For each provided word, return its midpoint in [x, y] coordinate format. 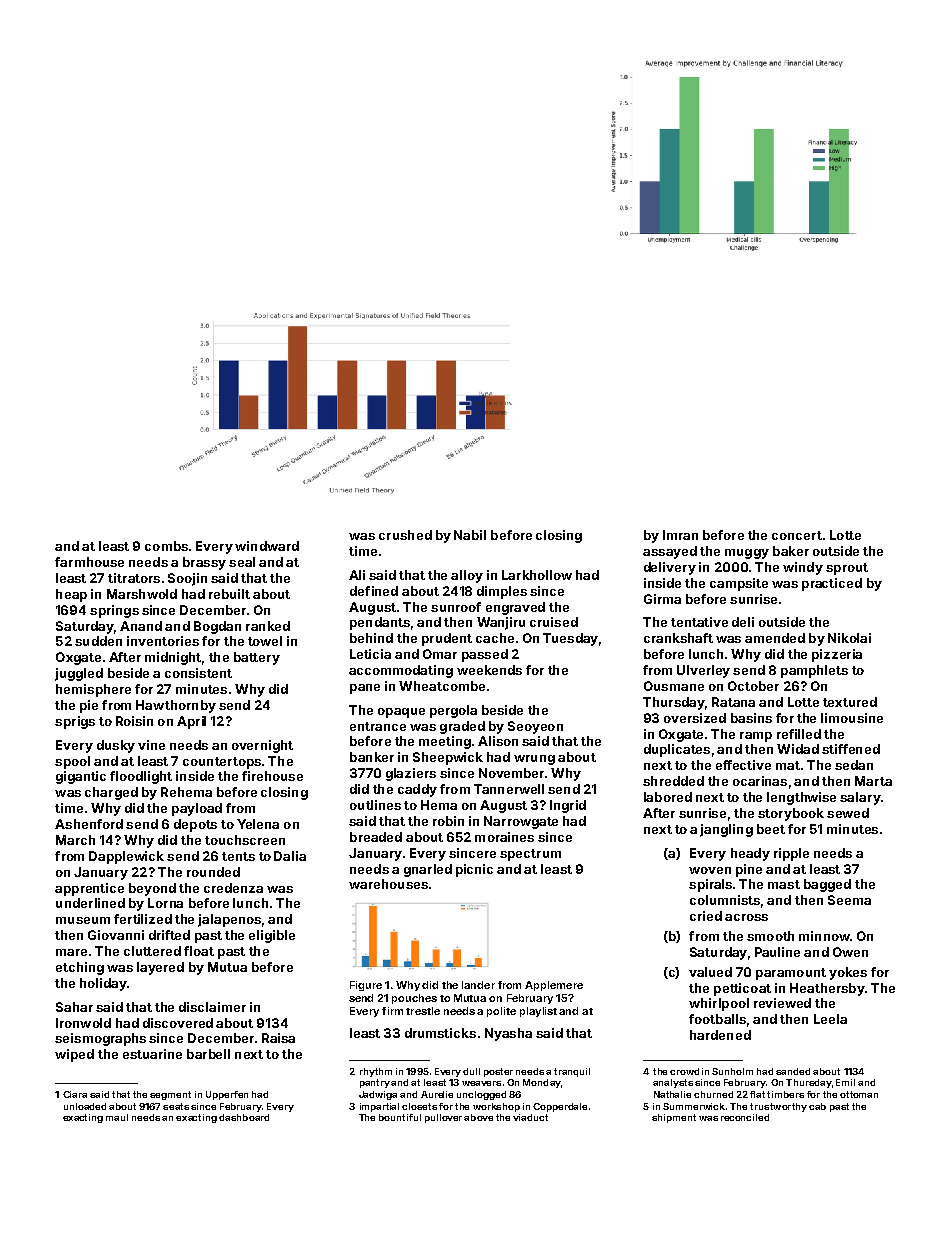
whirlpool [719, 1004]
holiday [103, 984]
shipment [674, 1118]
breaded [376, 837]
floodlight [141, 777]
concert [797, 535]
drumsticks [440, 1033]
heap [71, 595]
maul [117, 1117]
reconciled [745, 1117]
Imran [680, 535]
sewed [848, 813]
